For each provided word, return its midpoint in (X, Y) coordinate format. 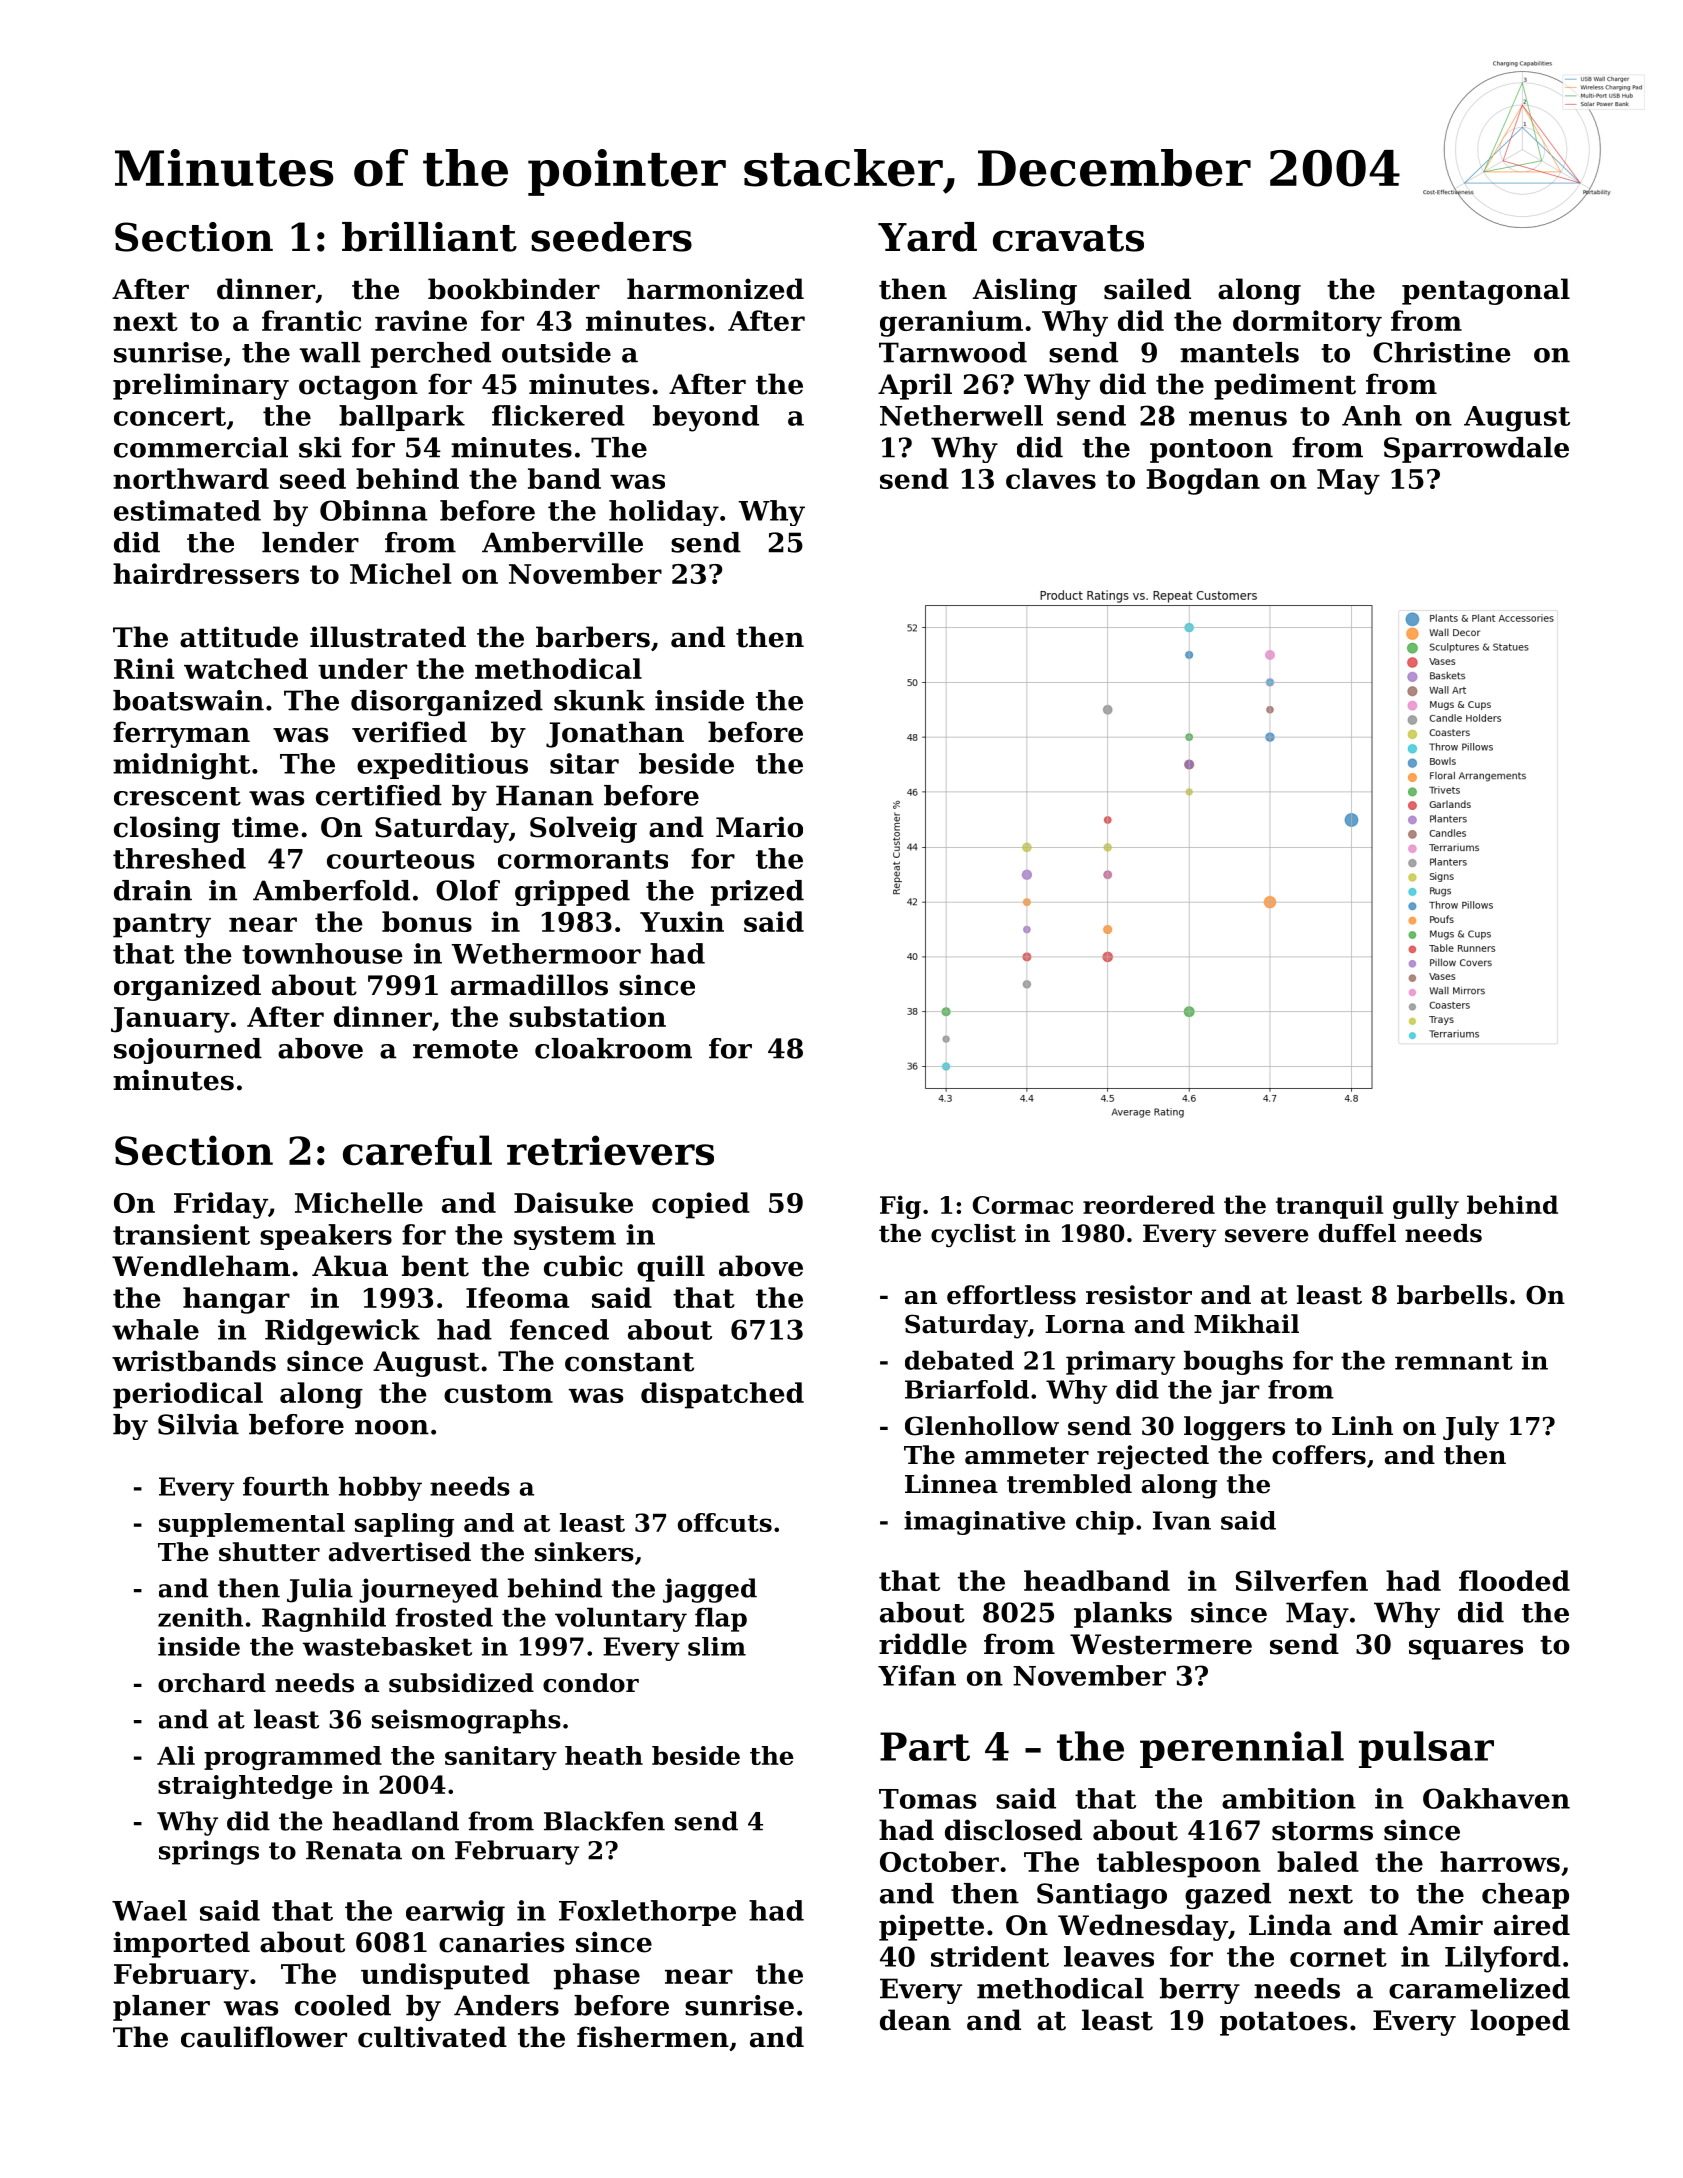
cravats (1068, 238)
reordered (1149, 1204)
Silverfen (1302, 1580)
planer (161, 2008)
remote (465, 1049)
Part (925, 1746)
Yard (927, 237)
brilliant (429, 237)
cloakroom (613, 1048)
